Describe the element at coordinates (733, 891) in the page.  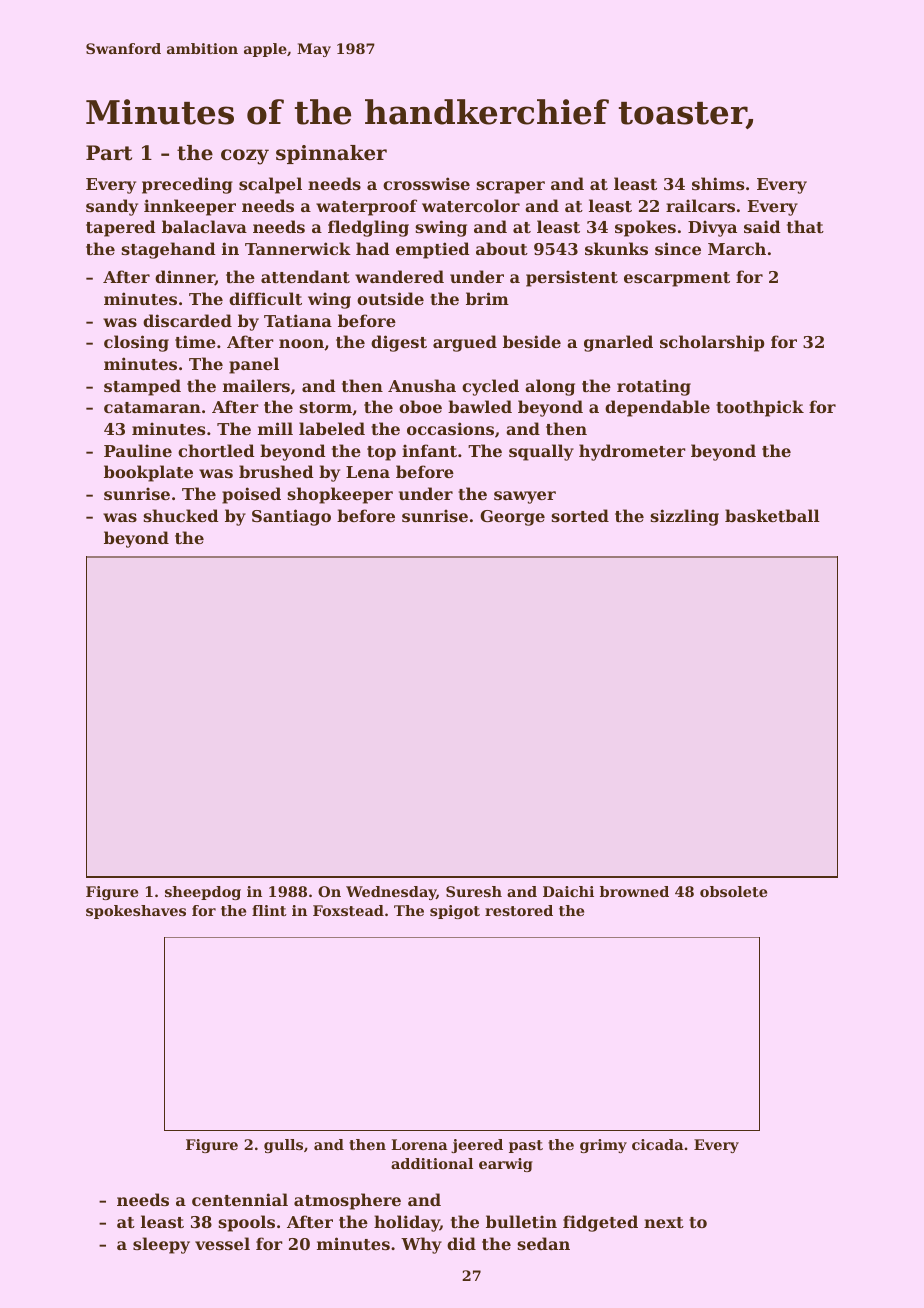
I see `obsolete` at that location.
